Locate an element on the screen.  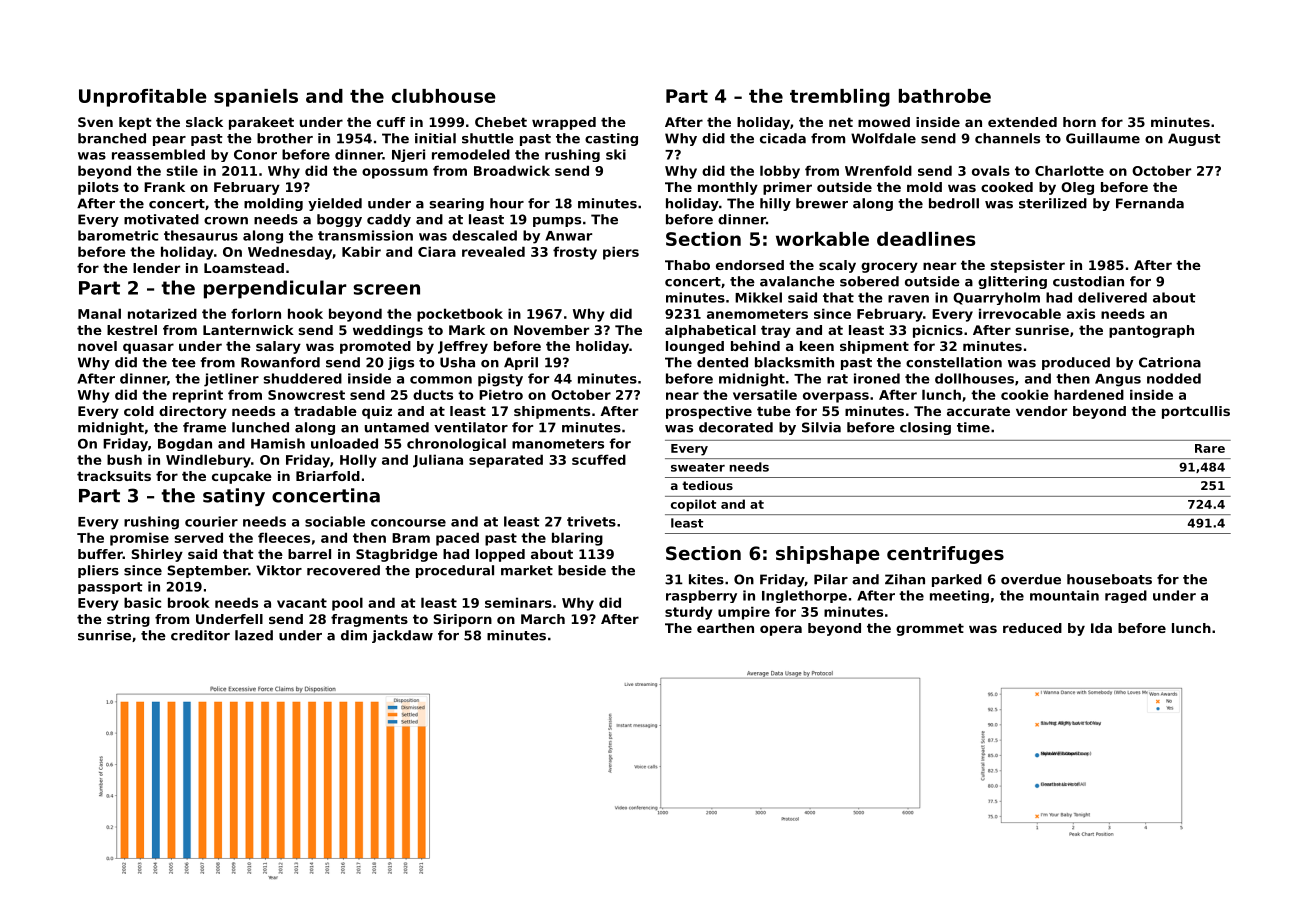
Rare is located at coordinates (1210, 448).
